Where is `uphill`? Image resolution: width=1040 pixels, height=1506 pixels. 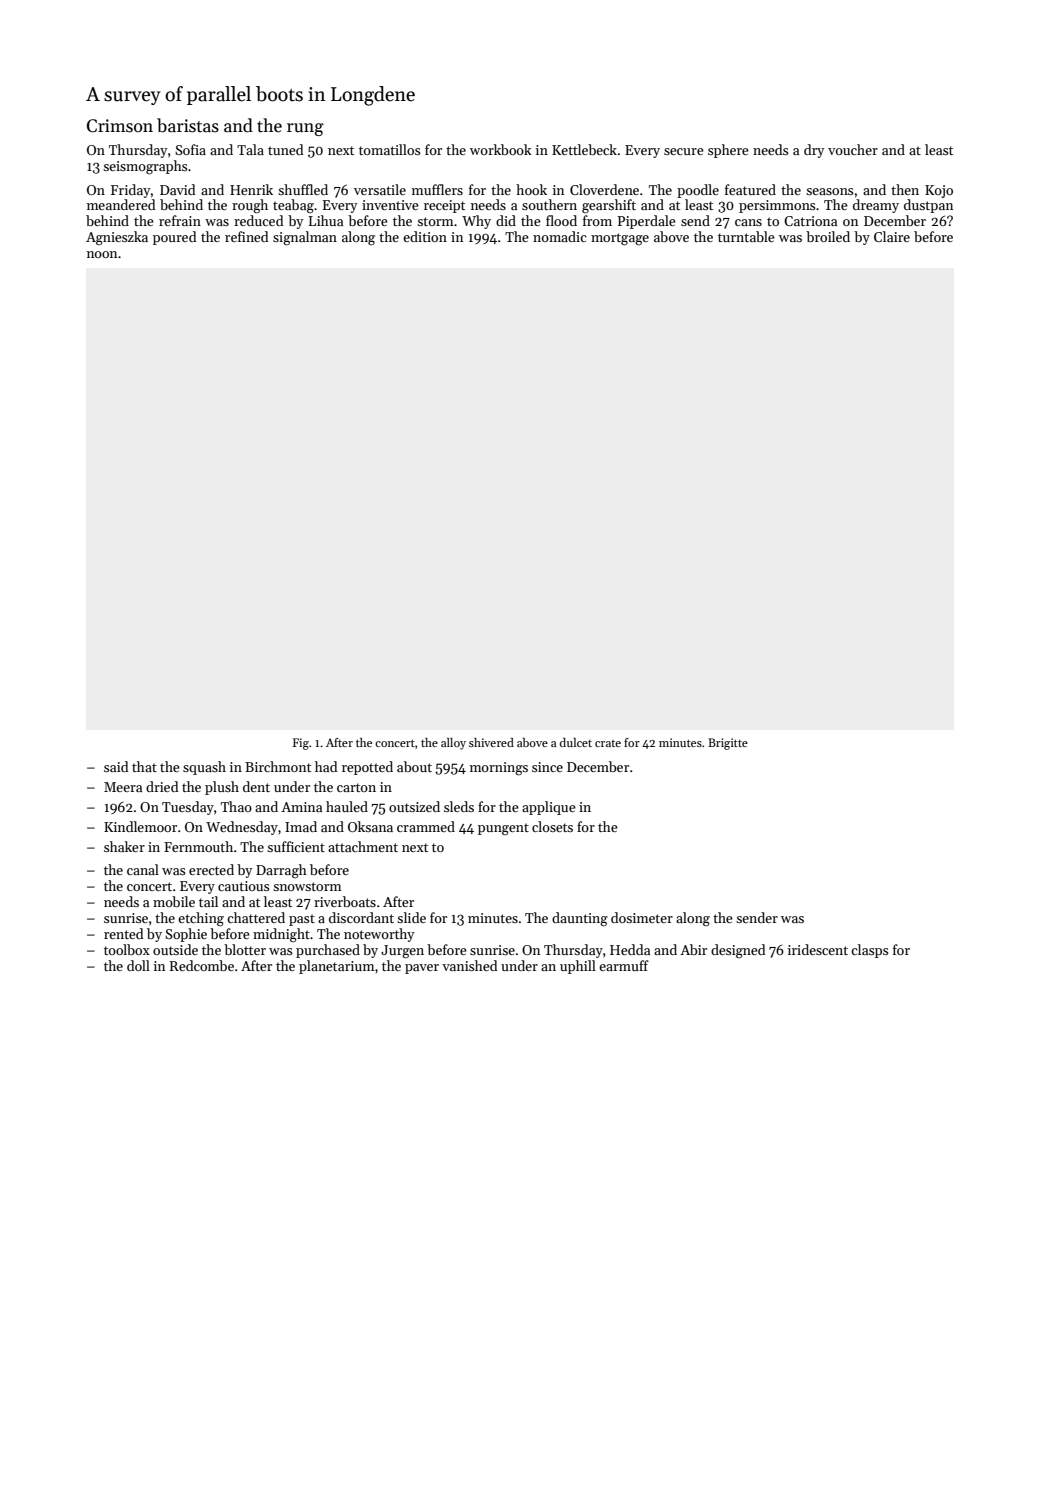 uphill is located at coordinates (578, 967).
